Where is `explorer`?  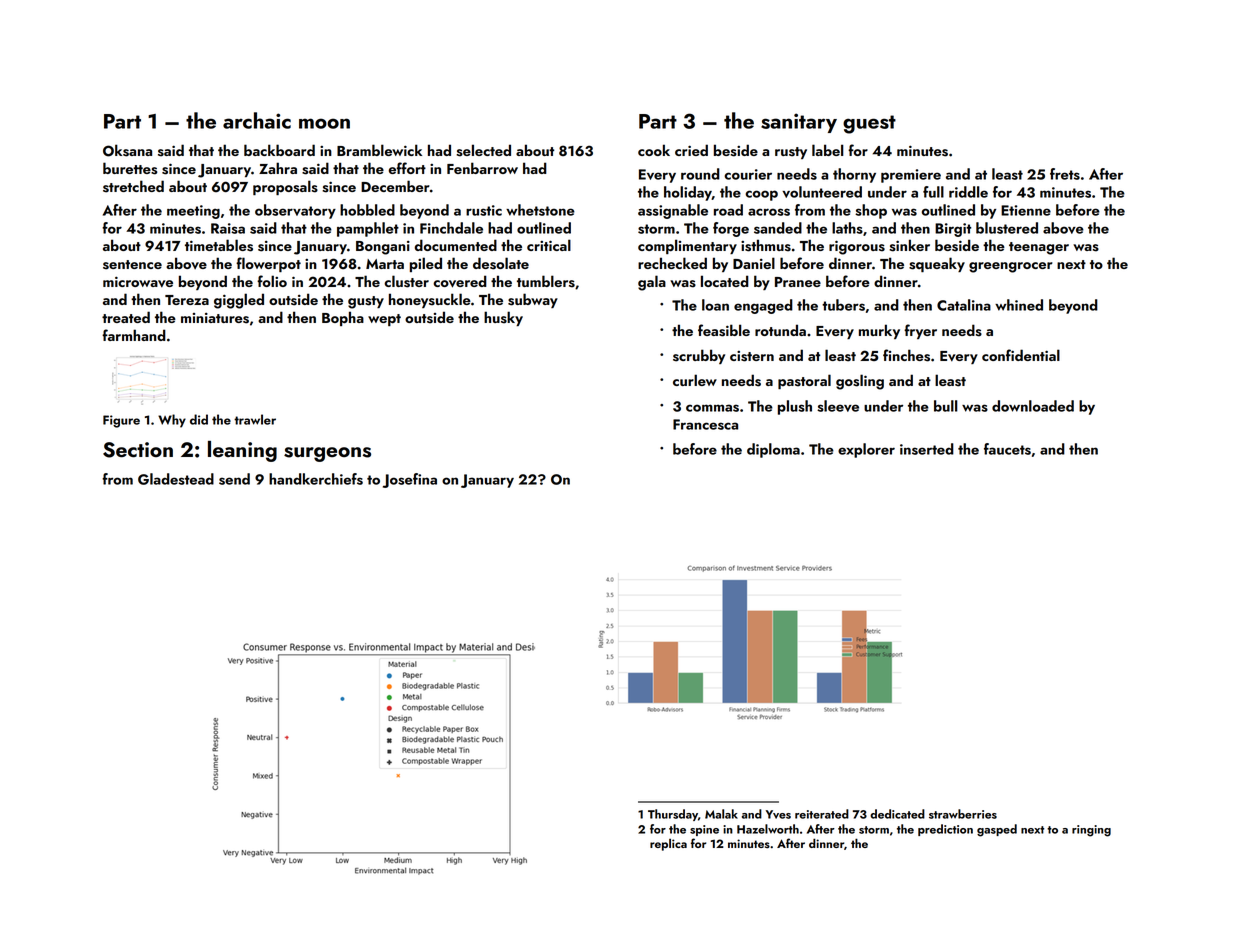
explorer is located at coordinates (866, 450).
